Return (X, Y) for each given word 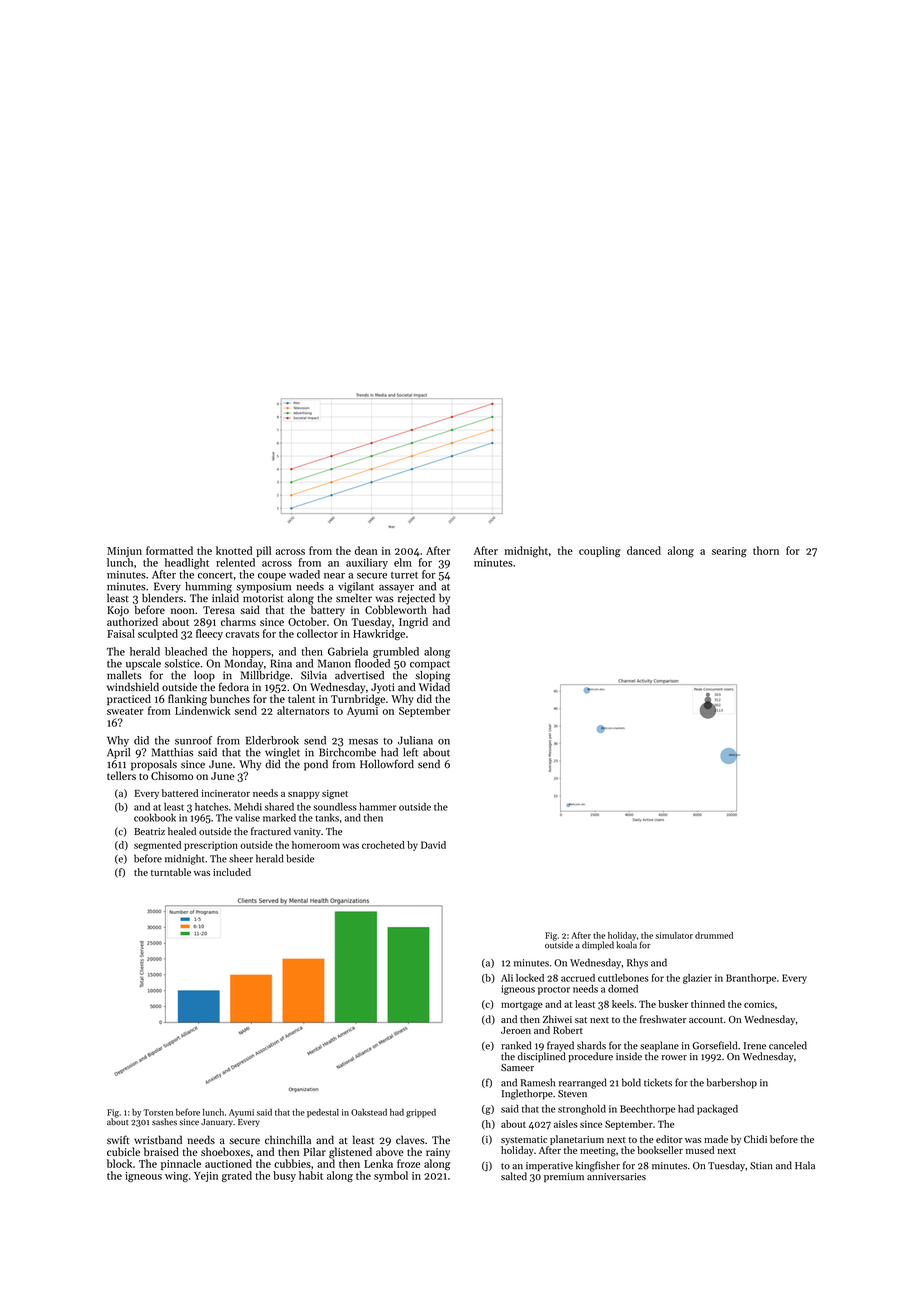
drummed (714, 935)
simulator (674, 935)
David (433, 845)
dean (366, 550)
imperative (549, 1167)
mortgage (522, 1006)
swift (118, 1139)
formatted (169, 550)
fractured (271, 831)
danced (644, 550)
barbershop (732, 1083)
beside (300, 858)
